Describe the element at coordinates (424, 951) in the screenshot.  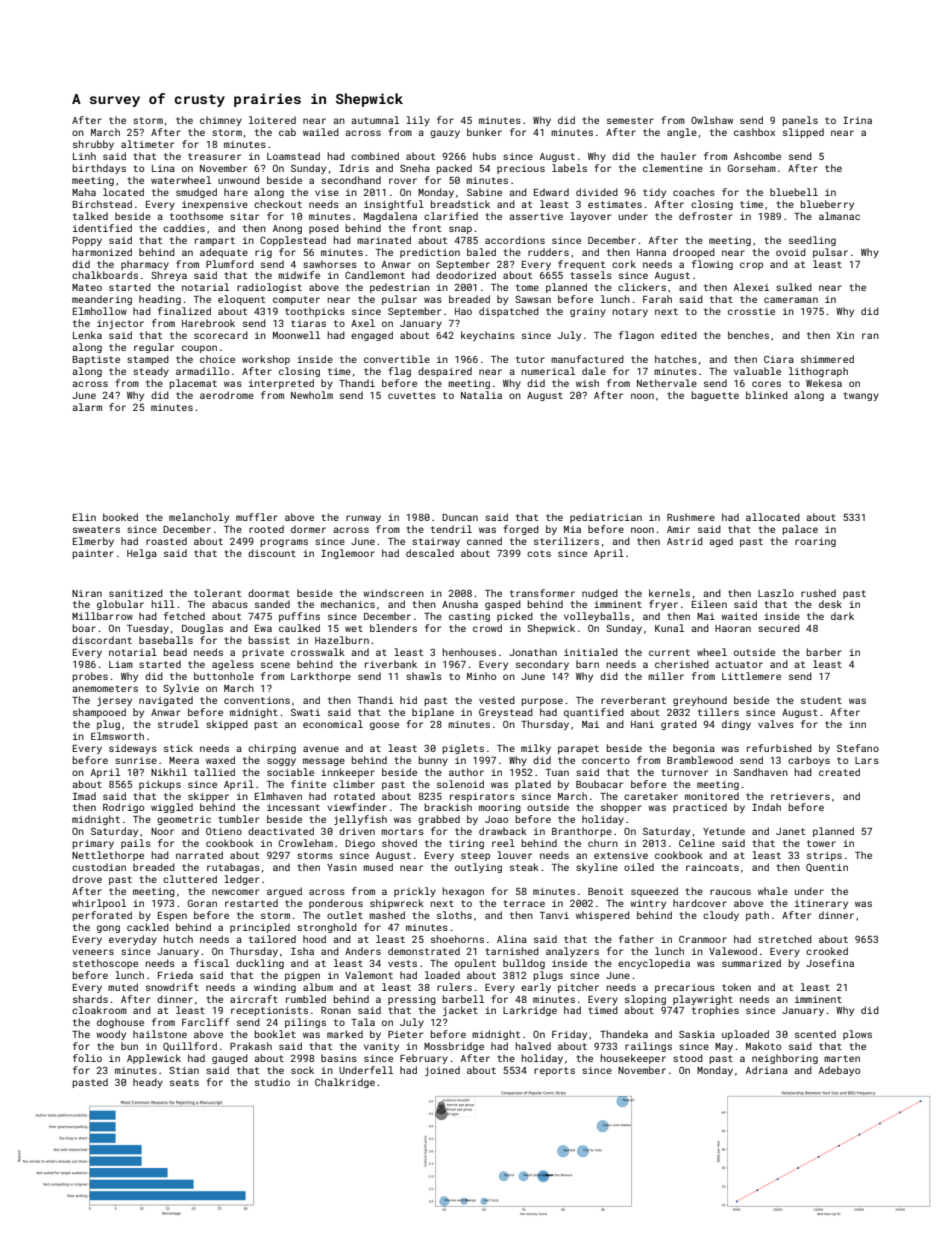
I see `demonstrated` at that location.
